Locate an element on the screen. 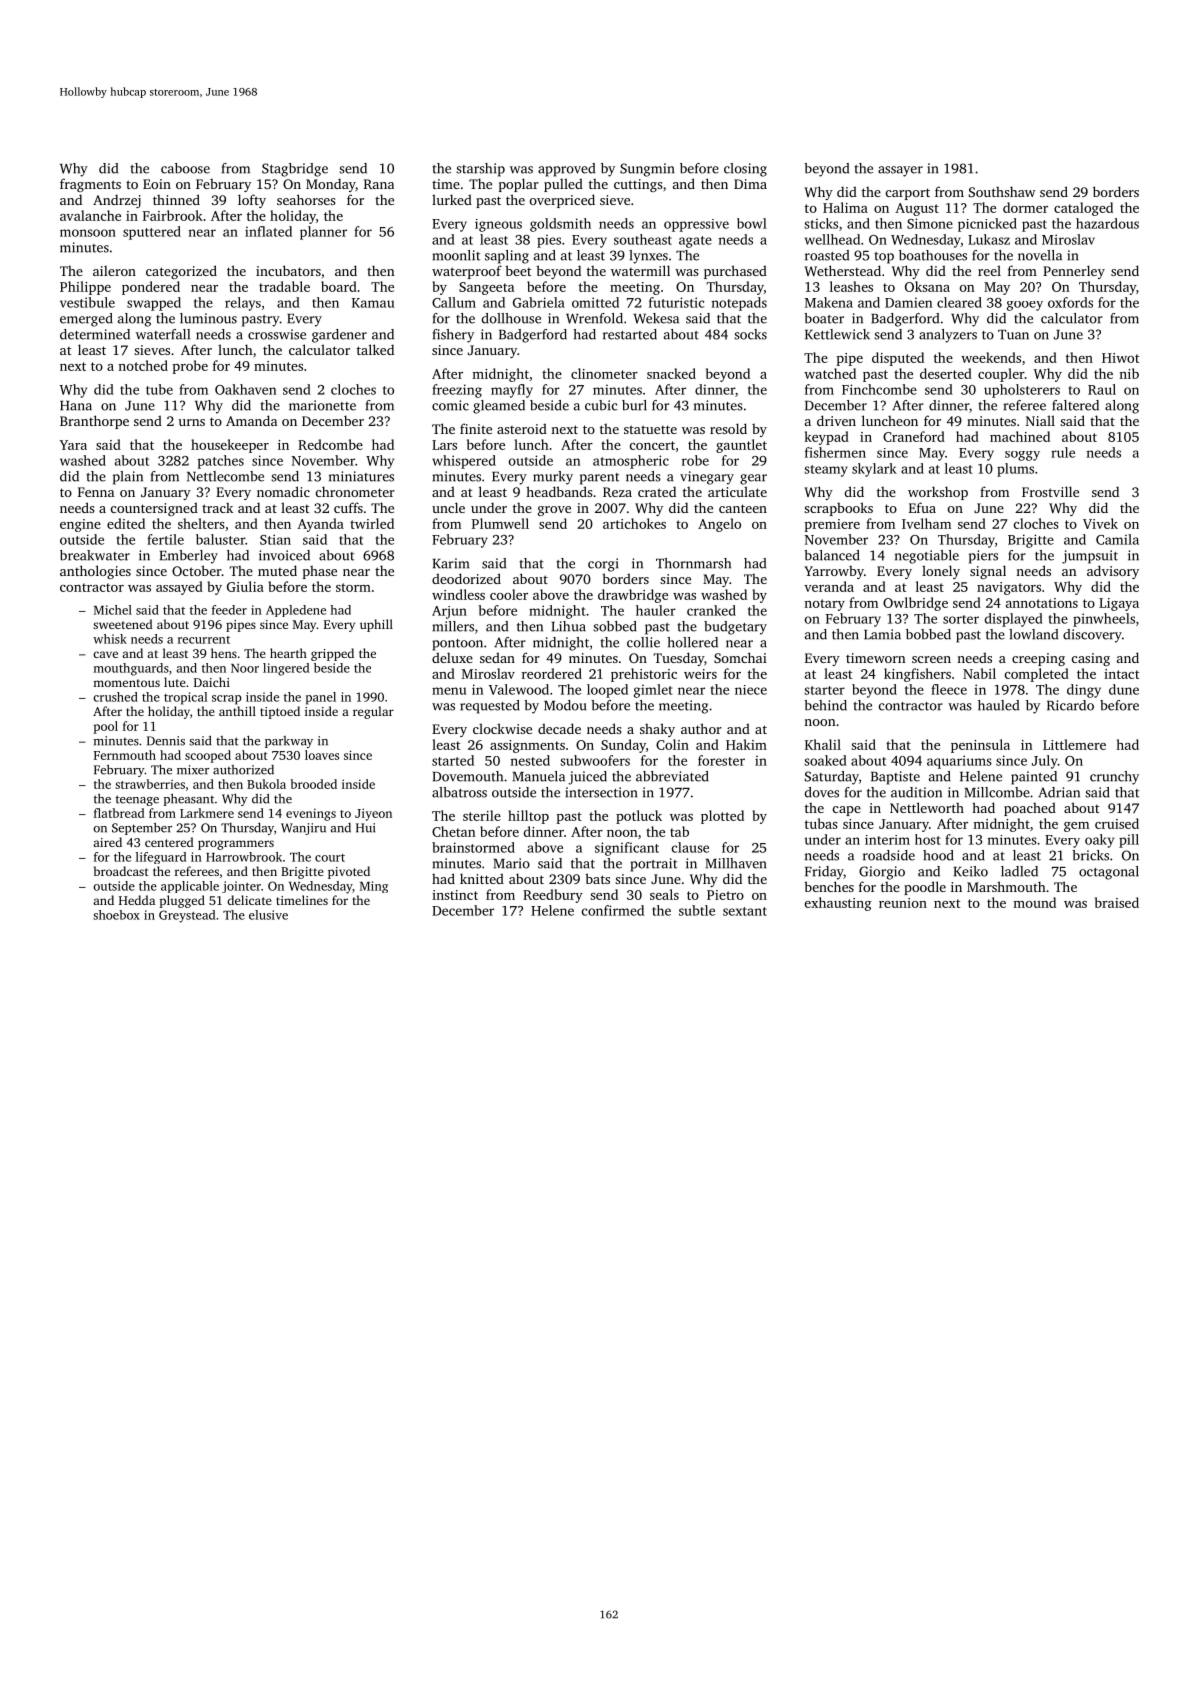 The image size is (1199, 1696). fragments is located at coordinates (90, 185).
